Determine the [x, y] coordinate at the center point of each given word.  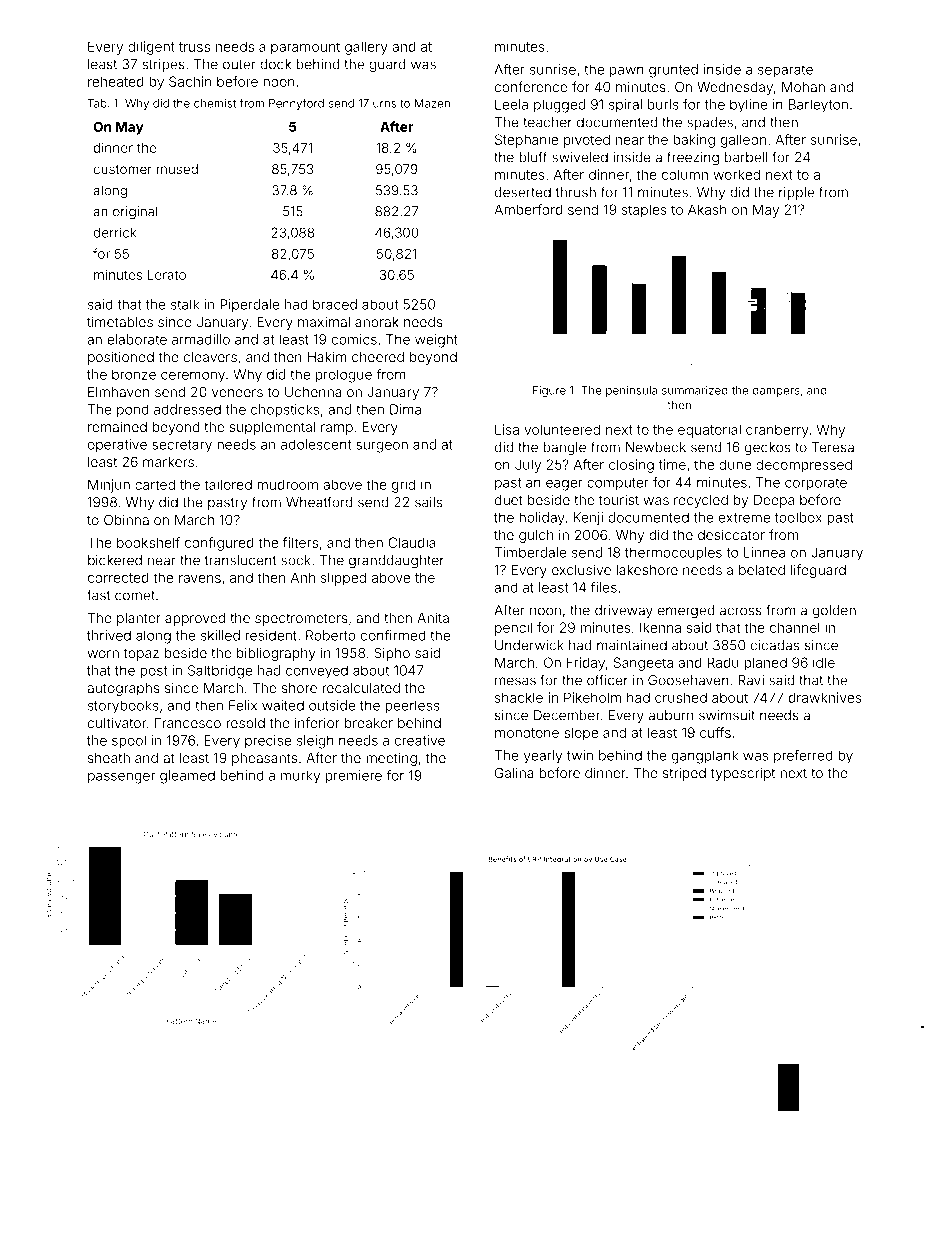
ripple [796, 193]
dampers [776, 391]
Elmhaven [118, 392]
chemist [215, 103]
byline [749, 106]
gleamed [187, 777]
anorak [377, 322]
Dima [405, 409]
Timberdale [531, 552]
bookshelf [148, 542]
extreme [744, 518]
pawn [627, 72]
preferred [803, 757]
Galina [514, 772]
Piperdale [250, 305]
